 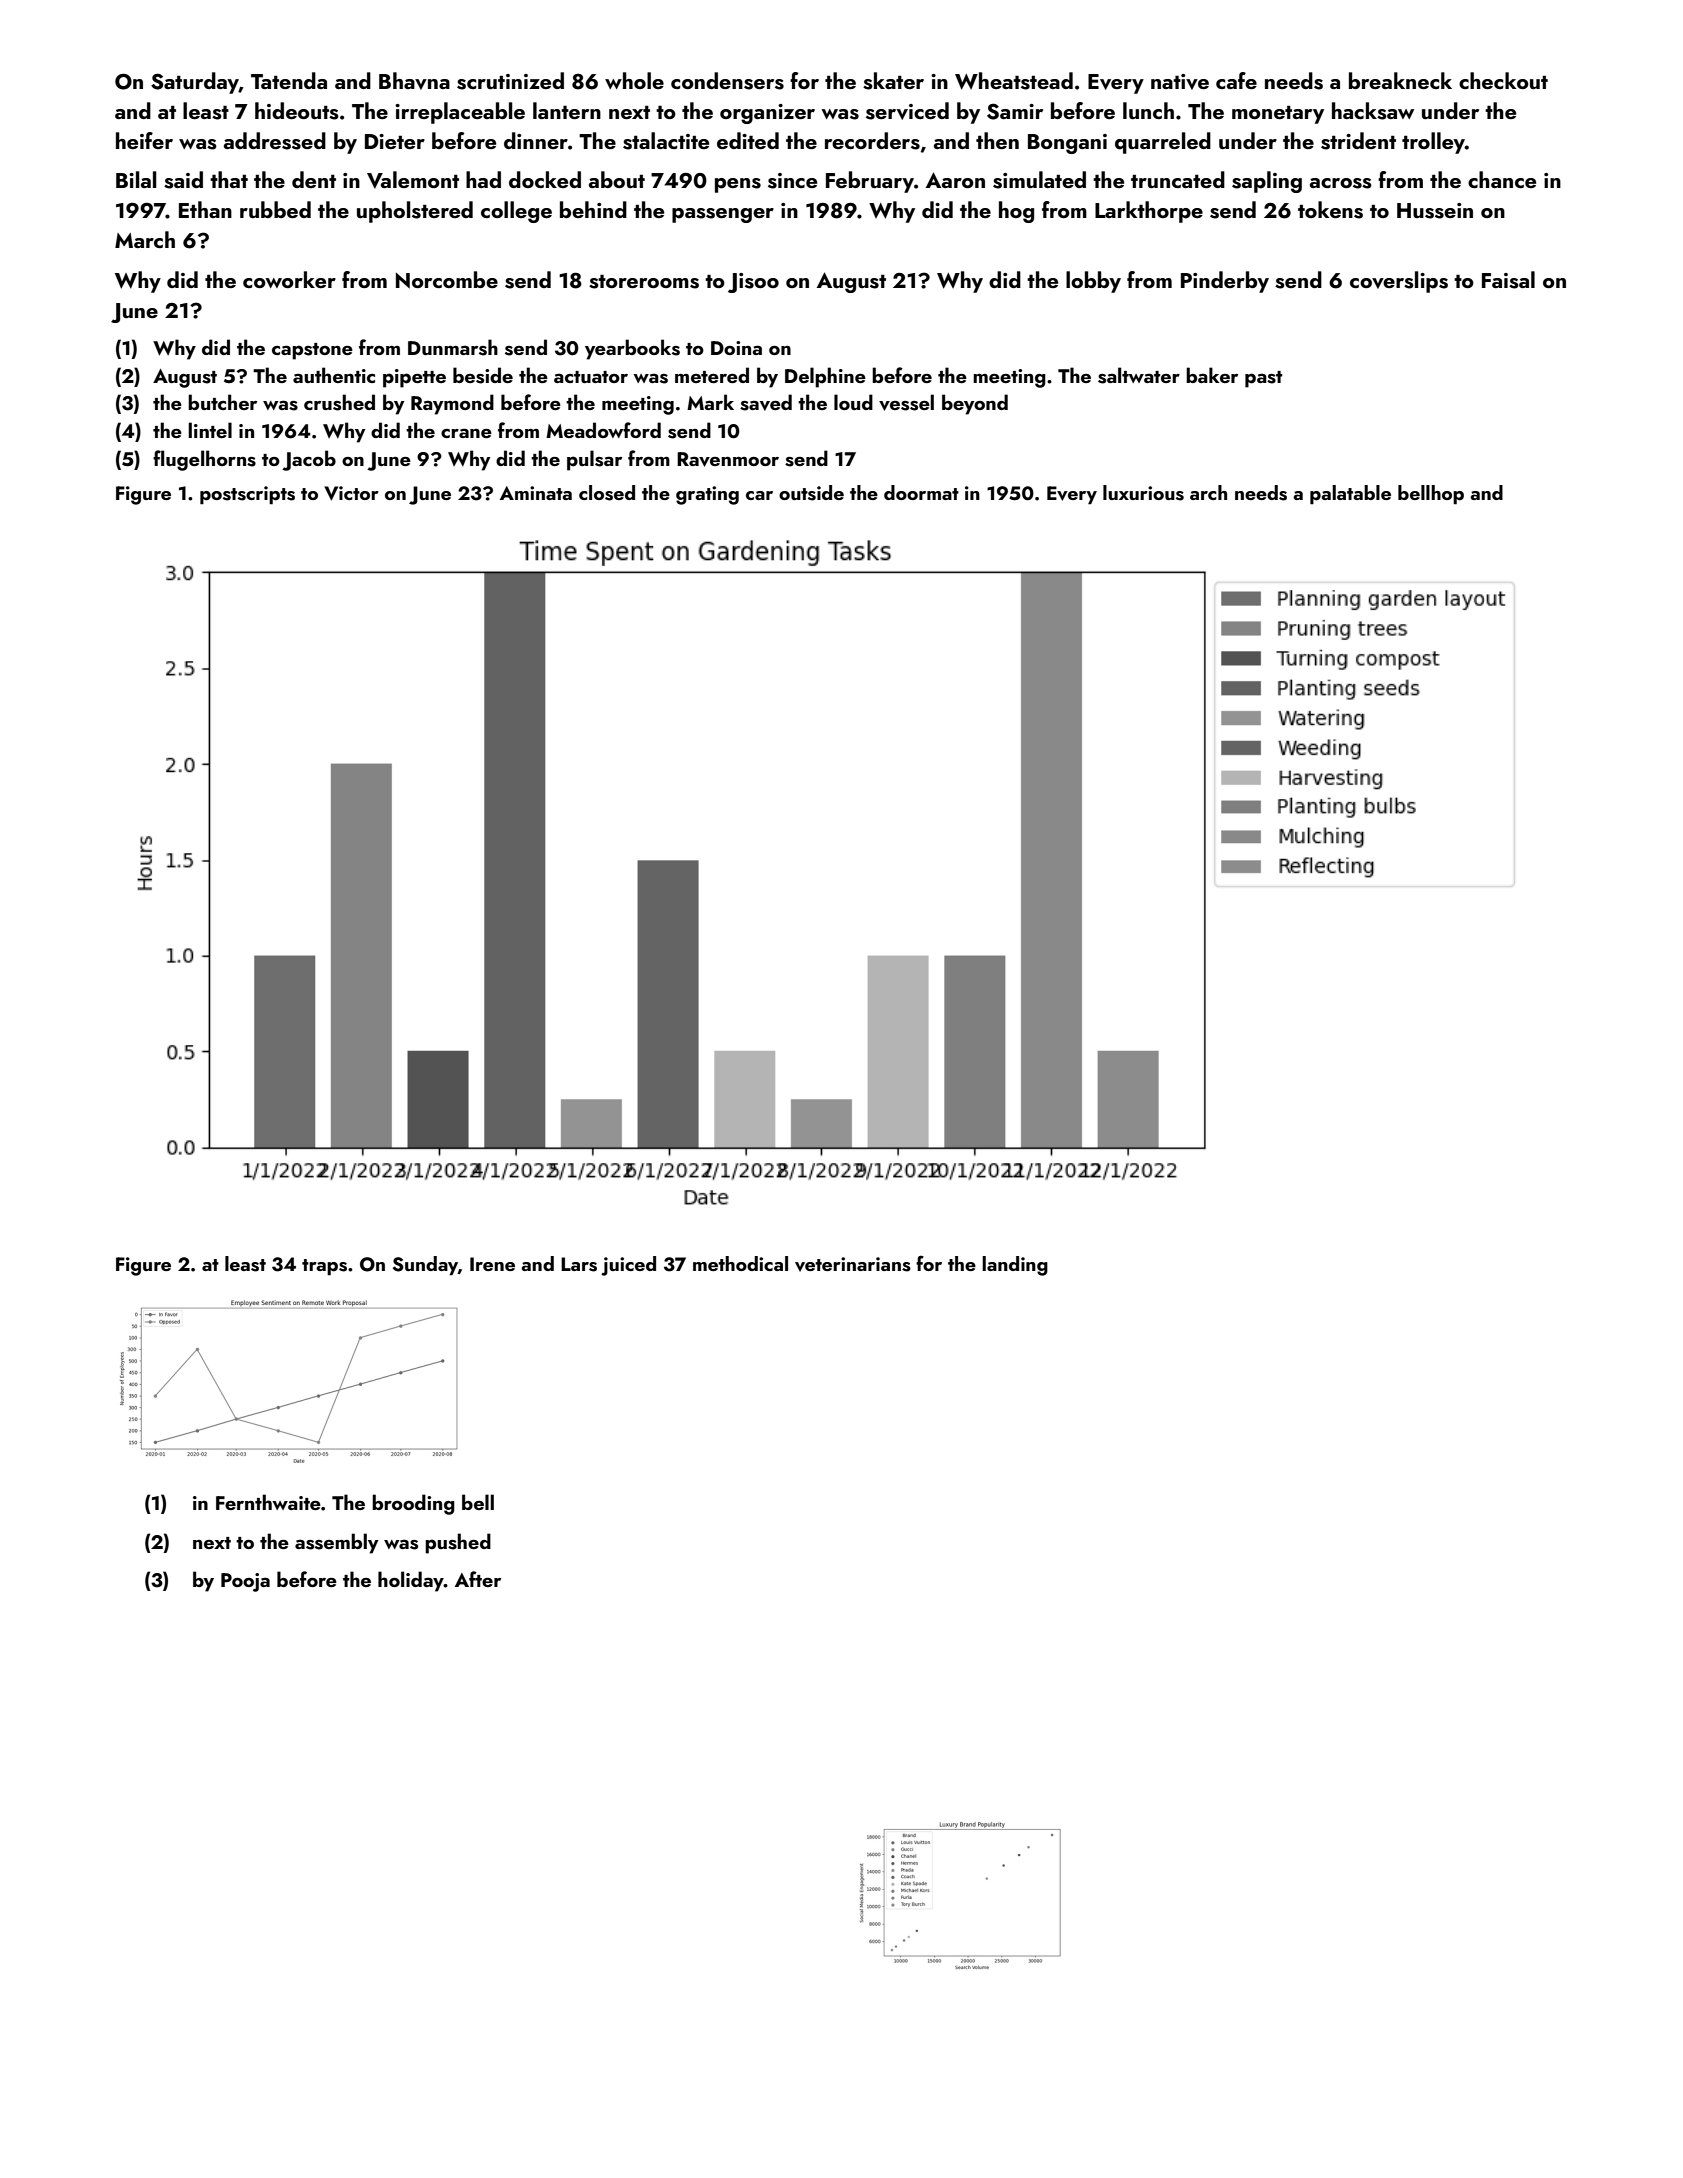 What do you see at coordinates (1350, 494) in the document?
I see `palatable` at bounding box center [1350, 494].
